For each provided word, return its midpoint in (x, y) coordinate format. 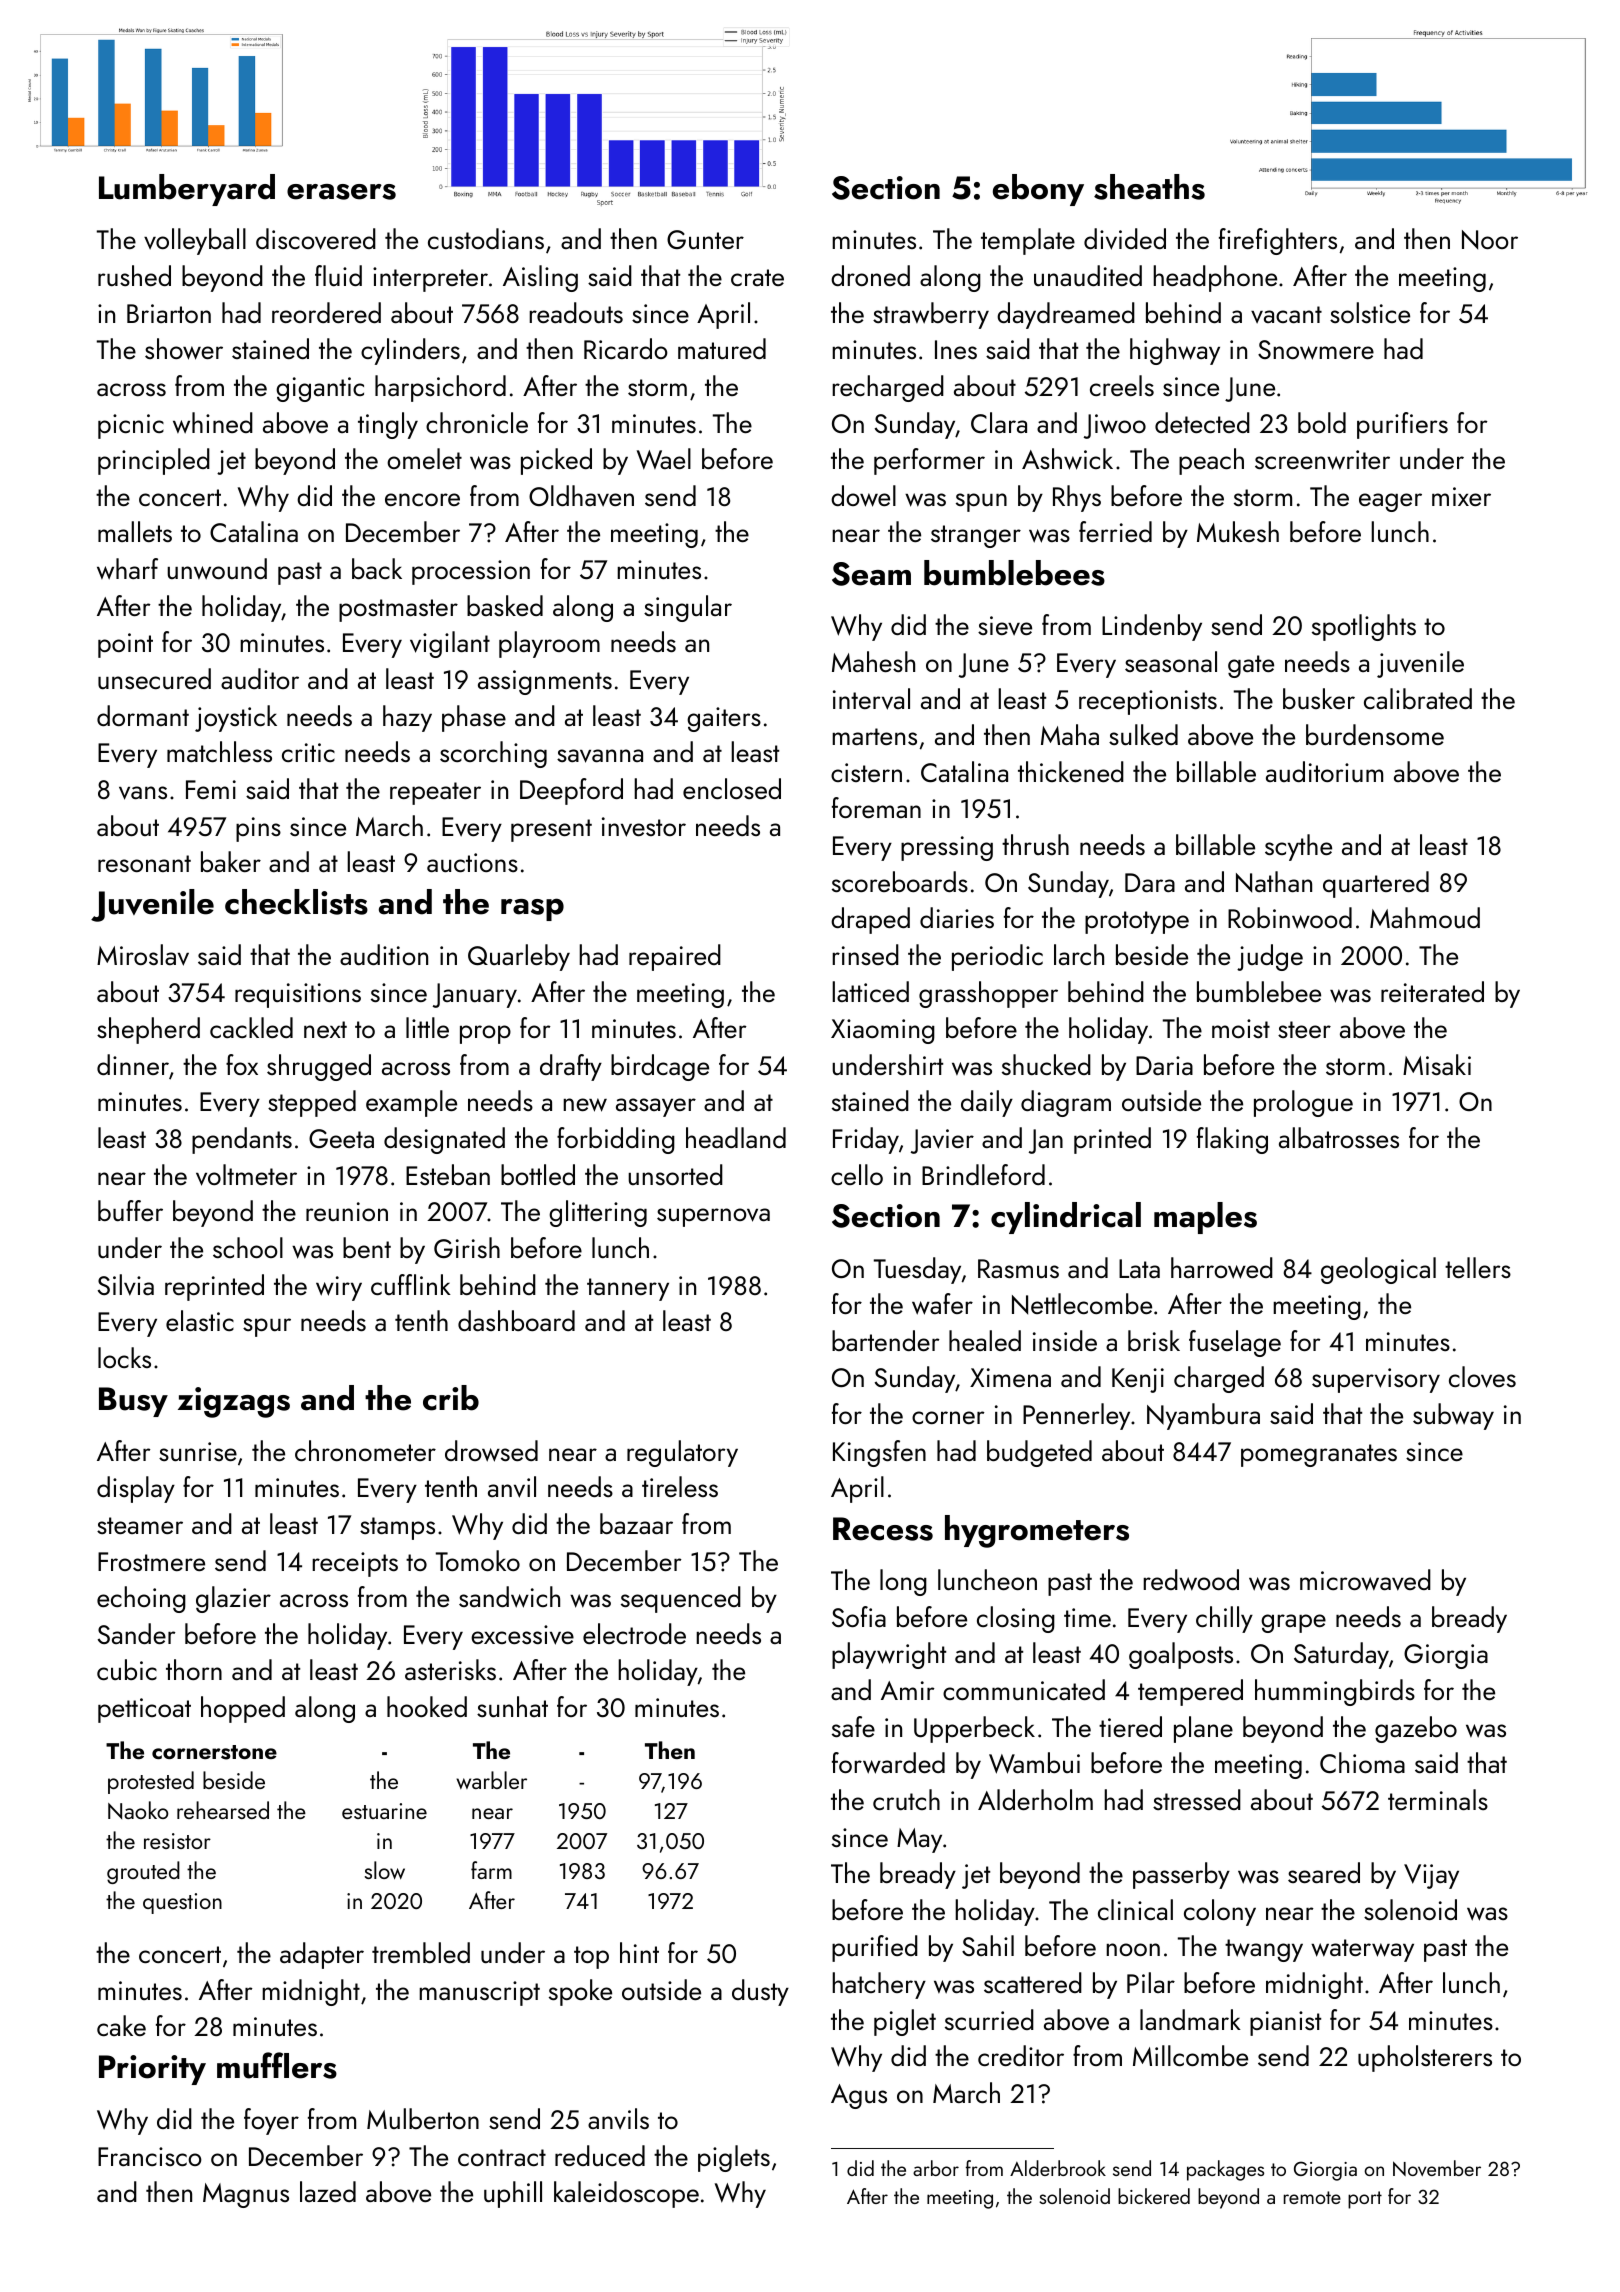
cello (857, 1174)
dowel (863, 496)
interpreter (430, 279)
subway (1453, 1416)
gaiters (724, 719)
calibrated (1418, 698)
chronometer (365, 1450)
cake (121, 2025)
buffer (130, 1210)
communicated (1024, 1689)
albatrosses (1339, 1137)
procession (471, 572)
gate (1251, 666)
